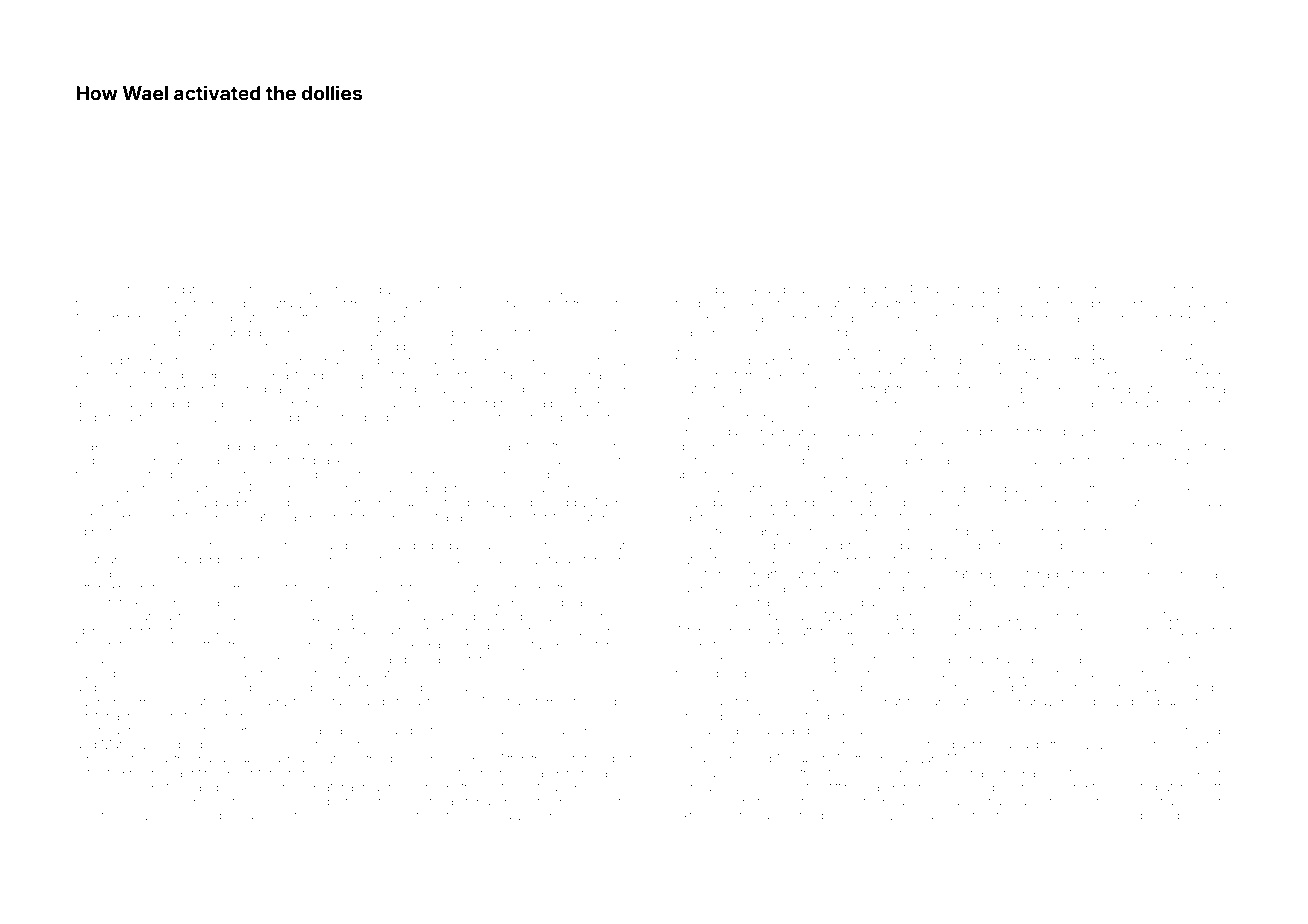 The height and width of the screenshot is (924, 1308). I want to click on lunch, so click(502, 289).
